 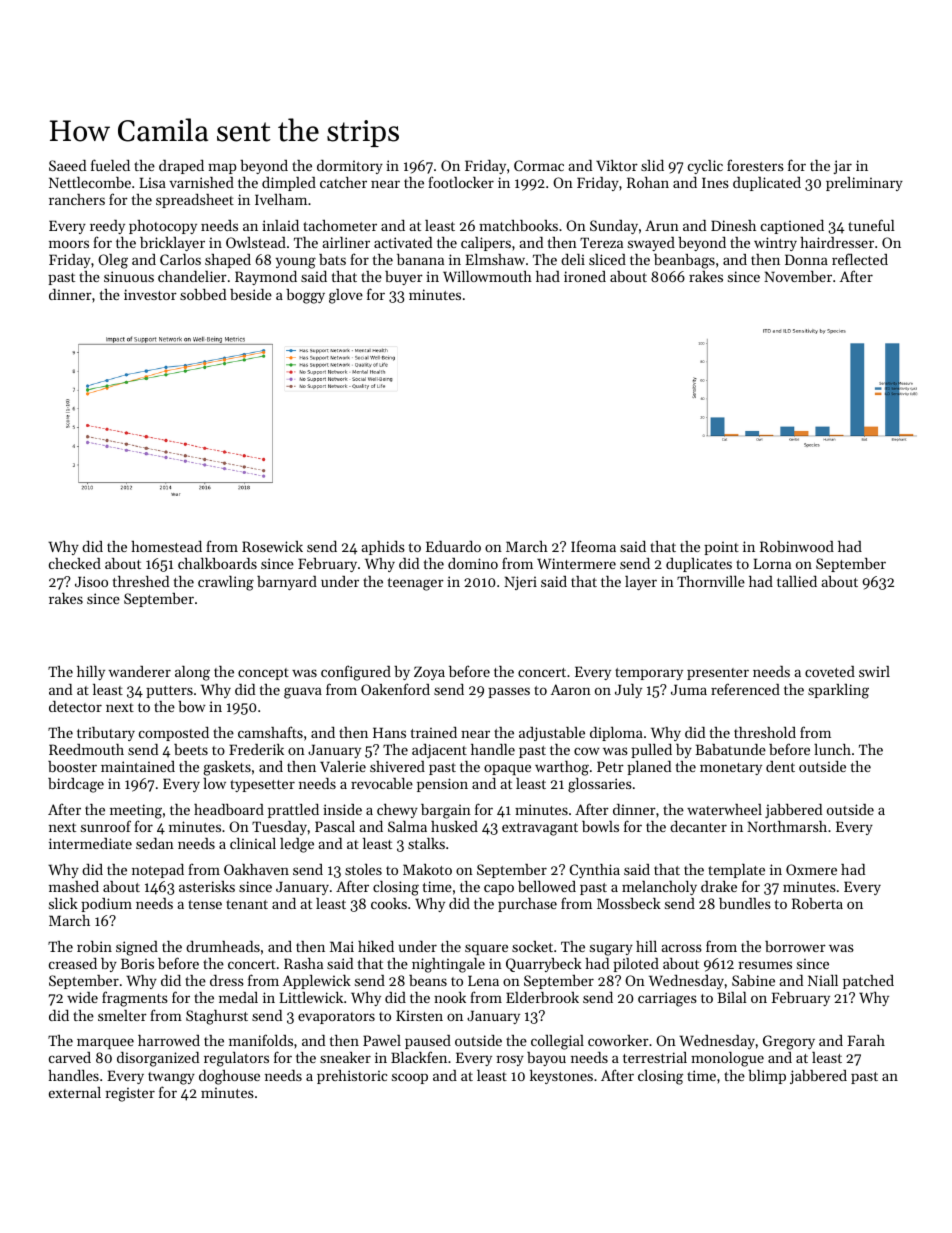 What do you see at coordinates (166, 546) in the page?
I see `homestead` at bounding box center [166, 546].
